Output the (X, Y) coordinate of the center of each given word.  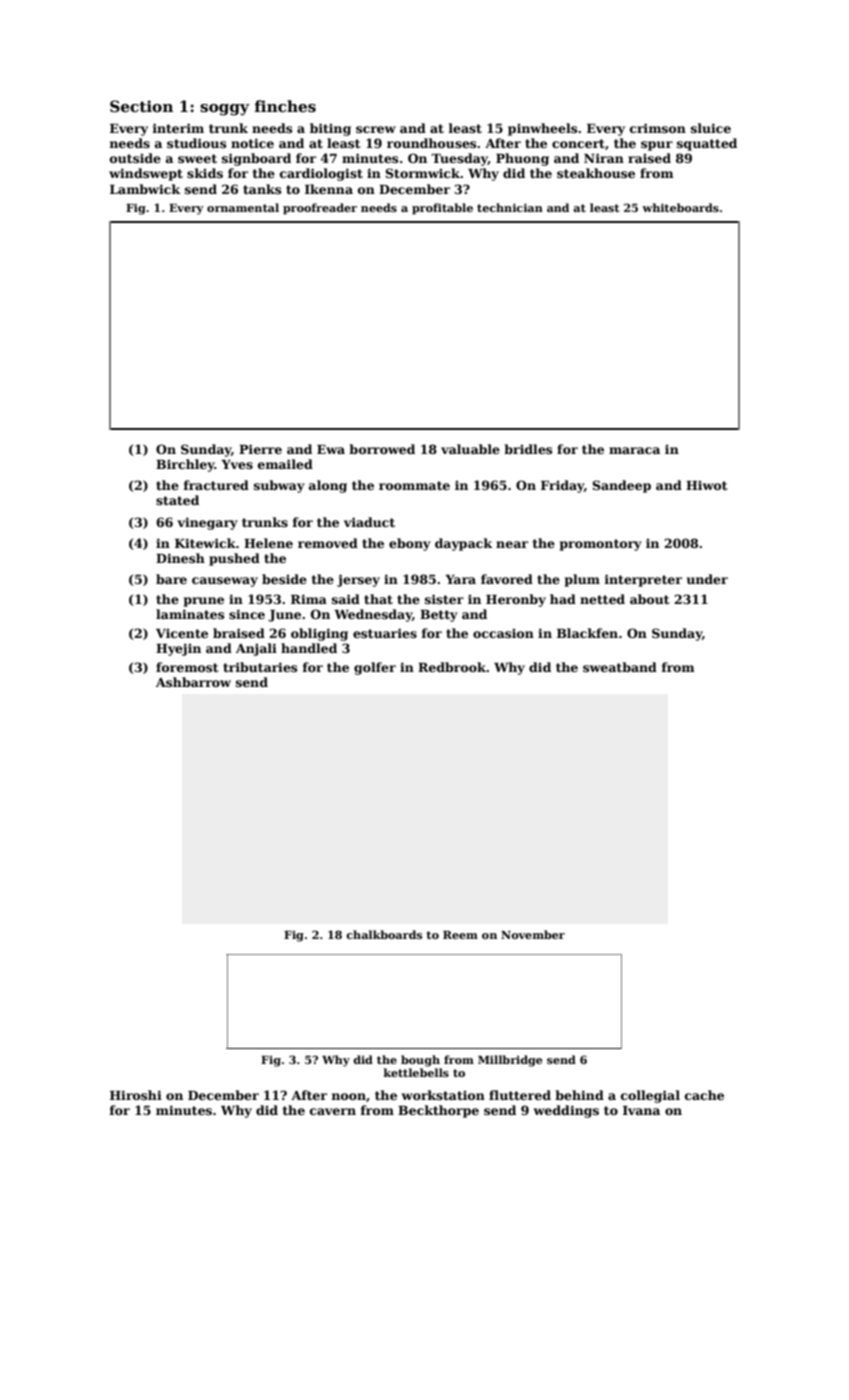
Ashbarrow (193, 682)
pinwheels (542, 129)
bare (171, 579)
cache (704, 1095)
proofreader (320, 209)
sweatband (620, 667)
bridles (528, 449)
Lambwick (145, 189)
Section (141, 106)
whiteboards (680, 207)
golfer (375, 668)
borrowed (382, 449)
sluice (711, 128)
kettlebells (416, 1072)
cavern (333, 1111)
